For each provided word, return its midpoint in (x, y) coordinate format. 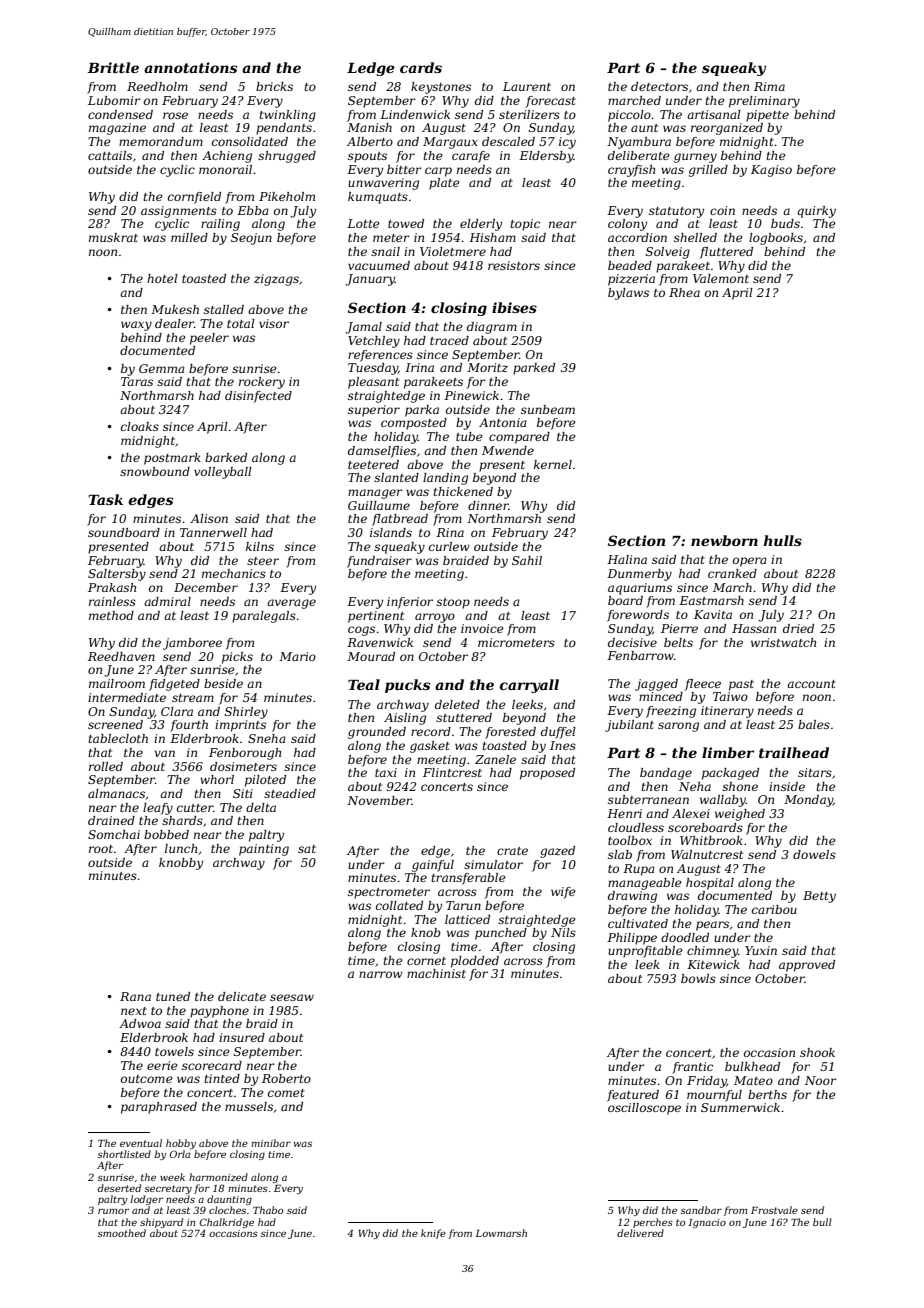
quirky (816, 212)
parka (422, 411)
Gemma (162, 368)
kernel (553, 464)
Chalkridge (226, 1223)
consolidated (250, 141)
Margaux (450, 143)
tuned (173, 996)
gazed (557, 852)
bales (814, 724)
